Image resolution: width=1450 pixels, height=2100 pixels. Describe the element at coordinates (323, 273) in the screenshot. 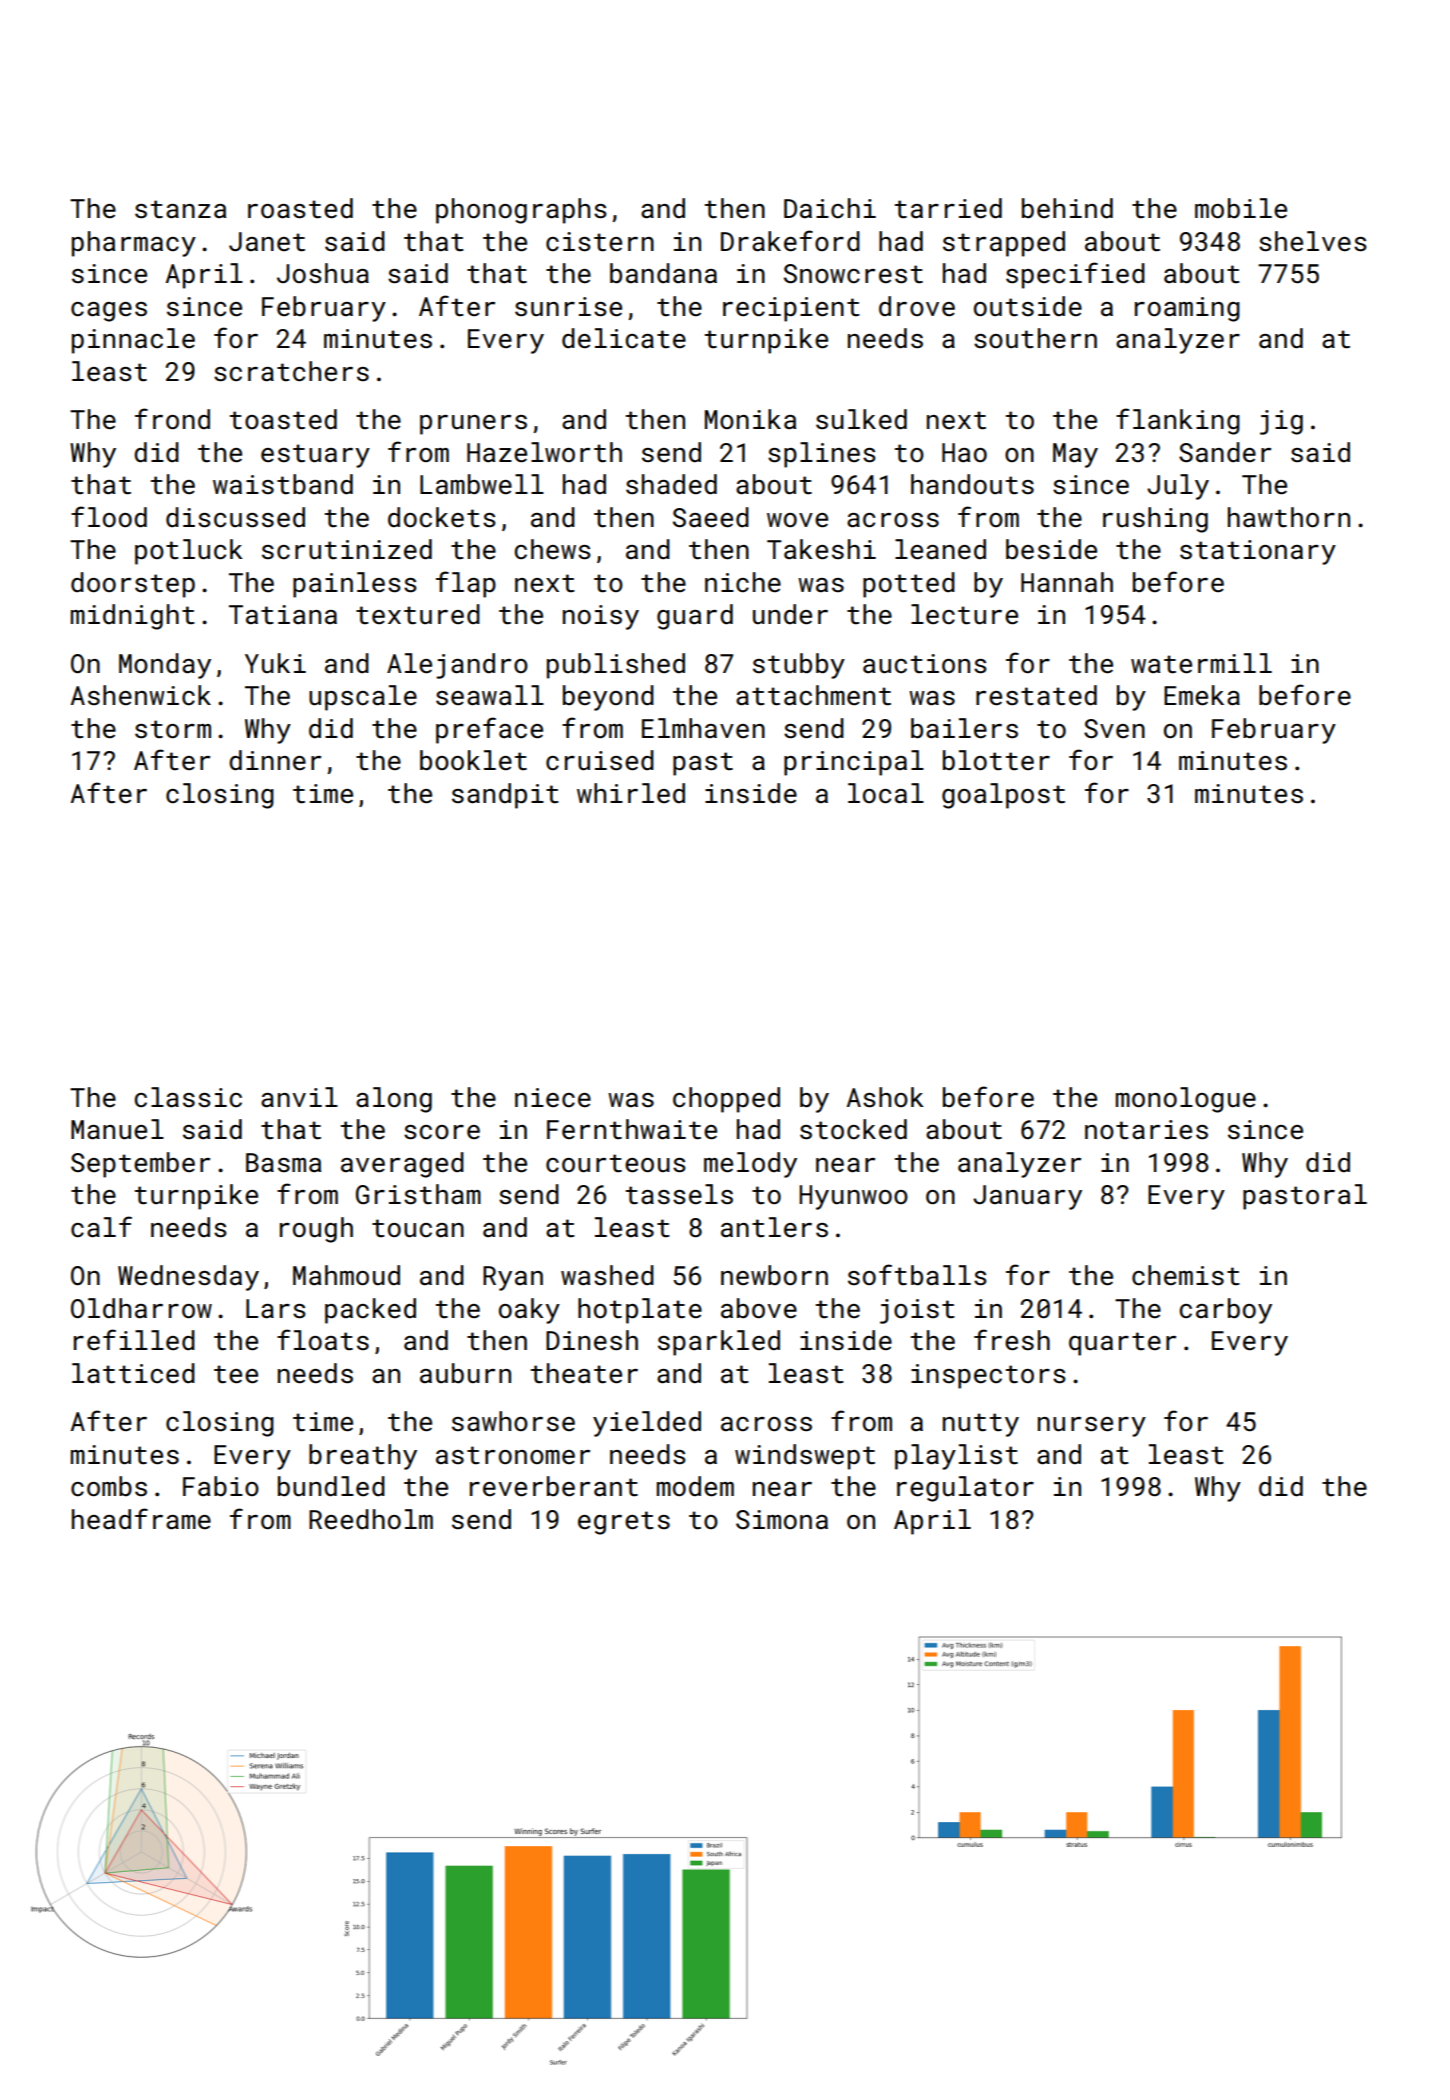

I see `Joshua` at that location.
